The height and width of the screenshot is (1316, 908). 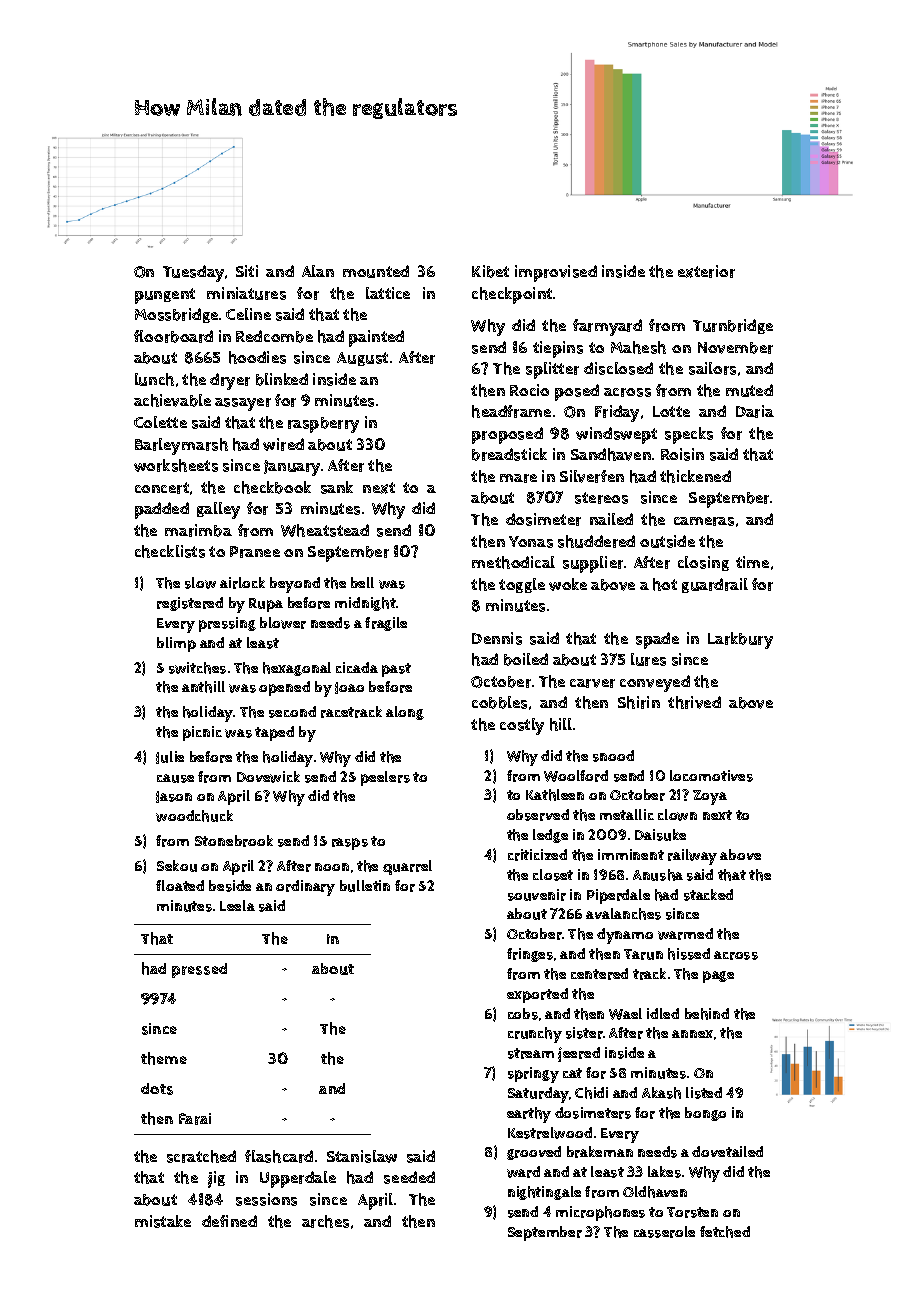 I want to click on Joao, so click(x=349, y=688).
